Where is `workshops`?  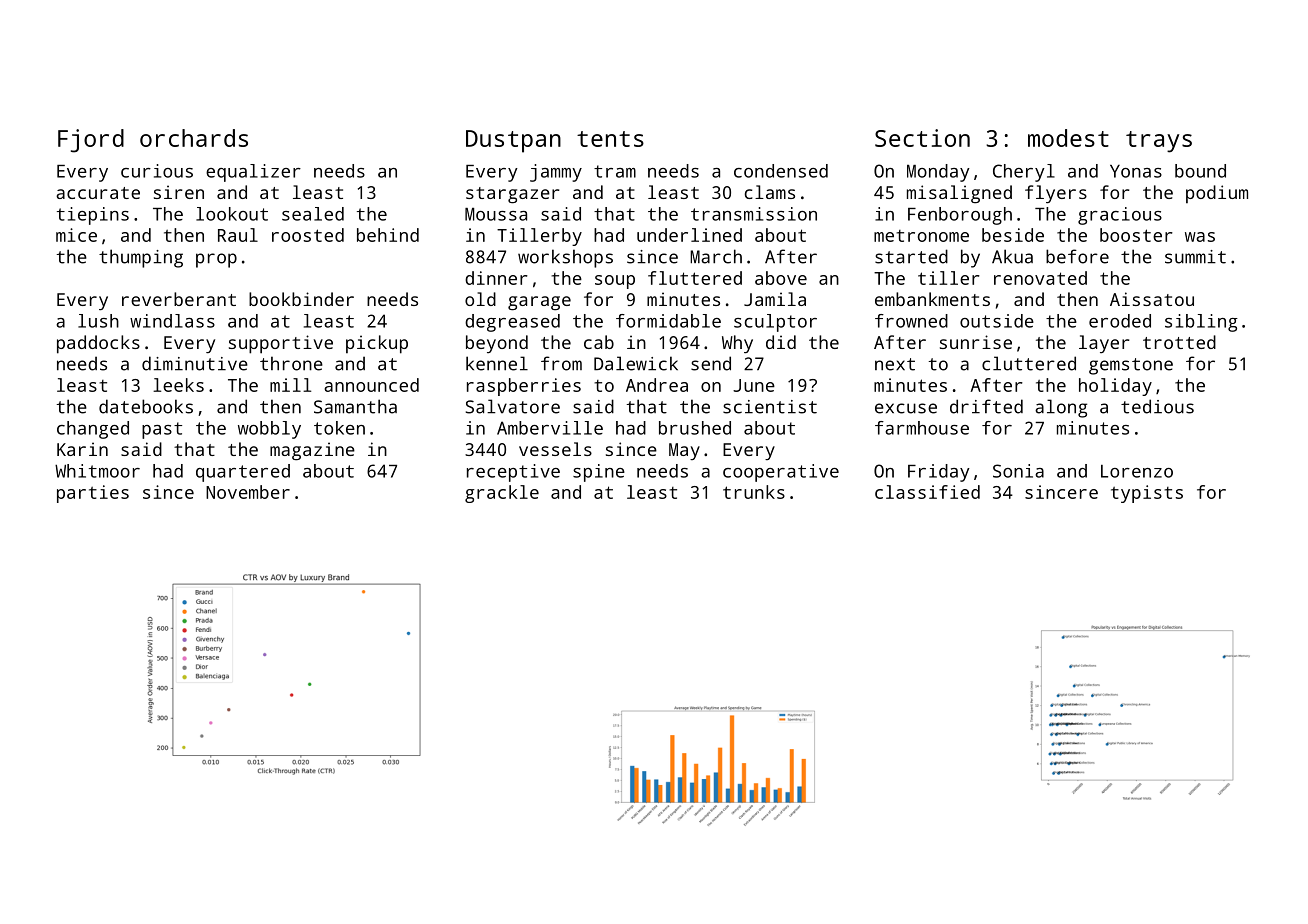
workshops is located at coordinates (565, 258).
